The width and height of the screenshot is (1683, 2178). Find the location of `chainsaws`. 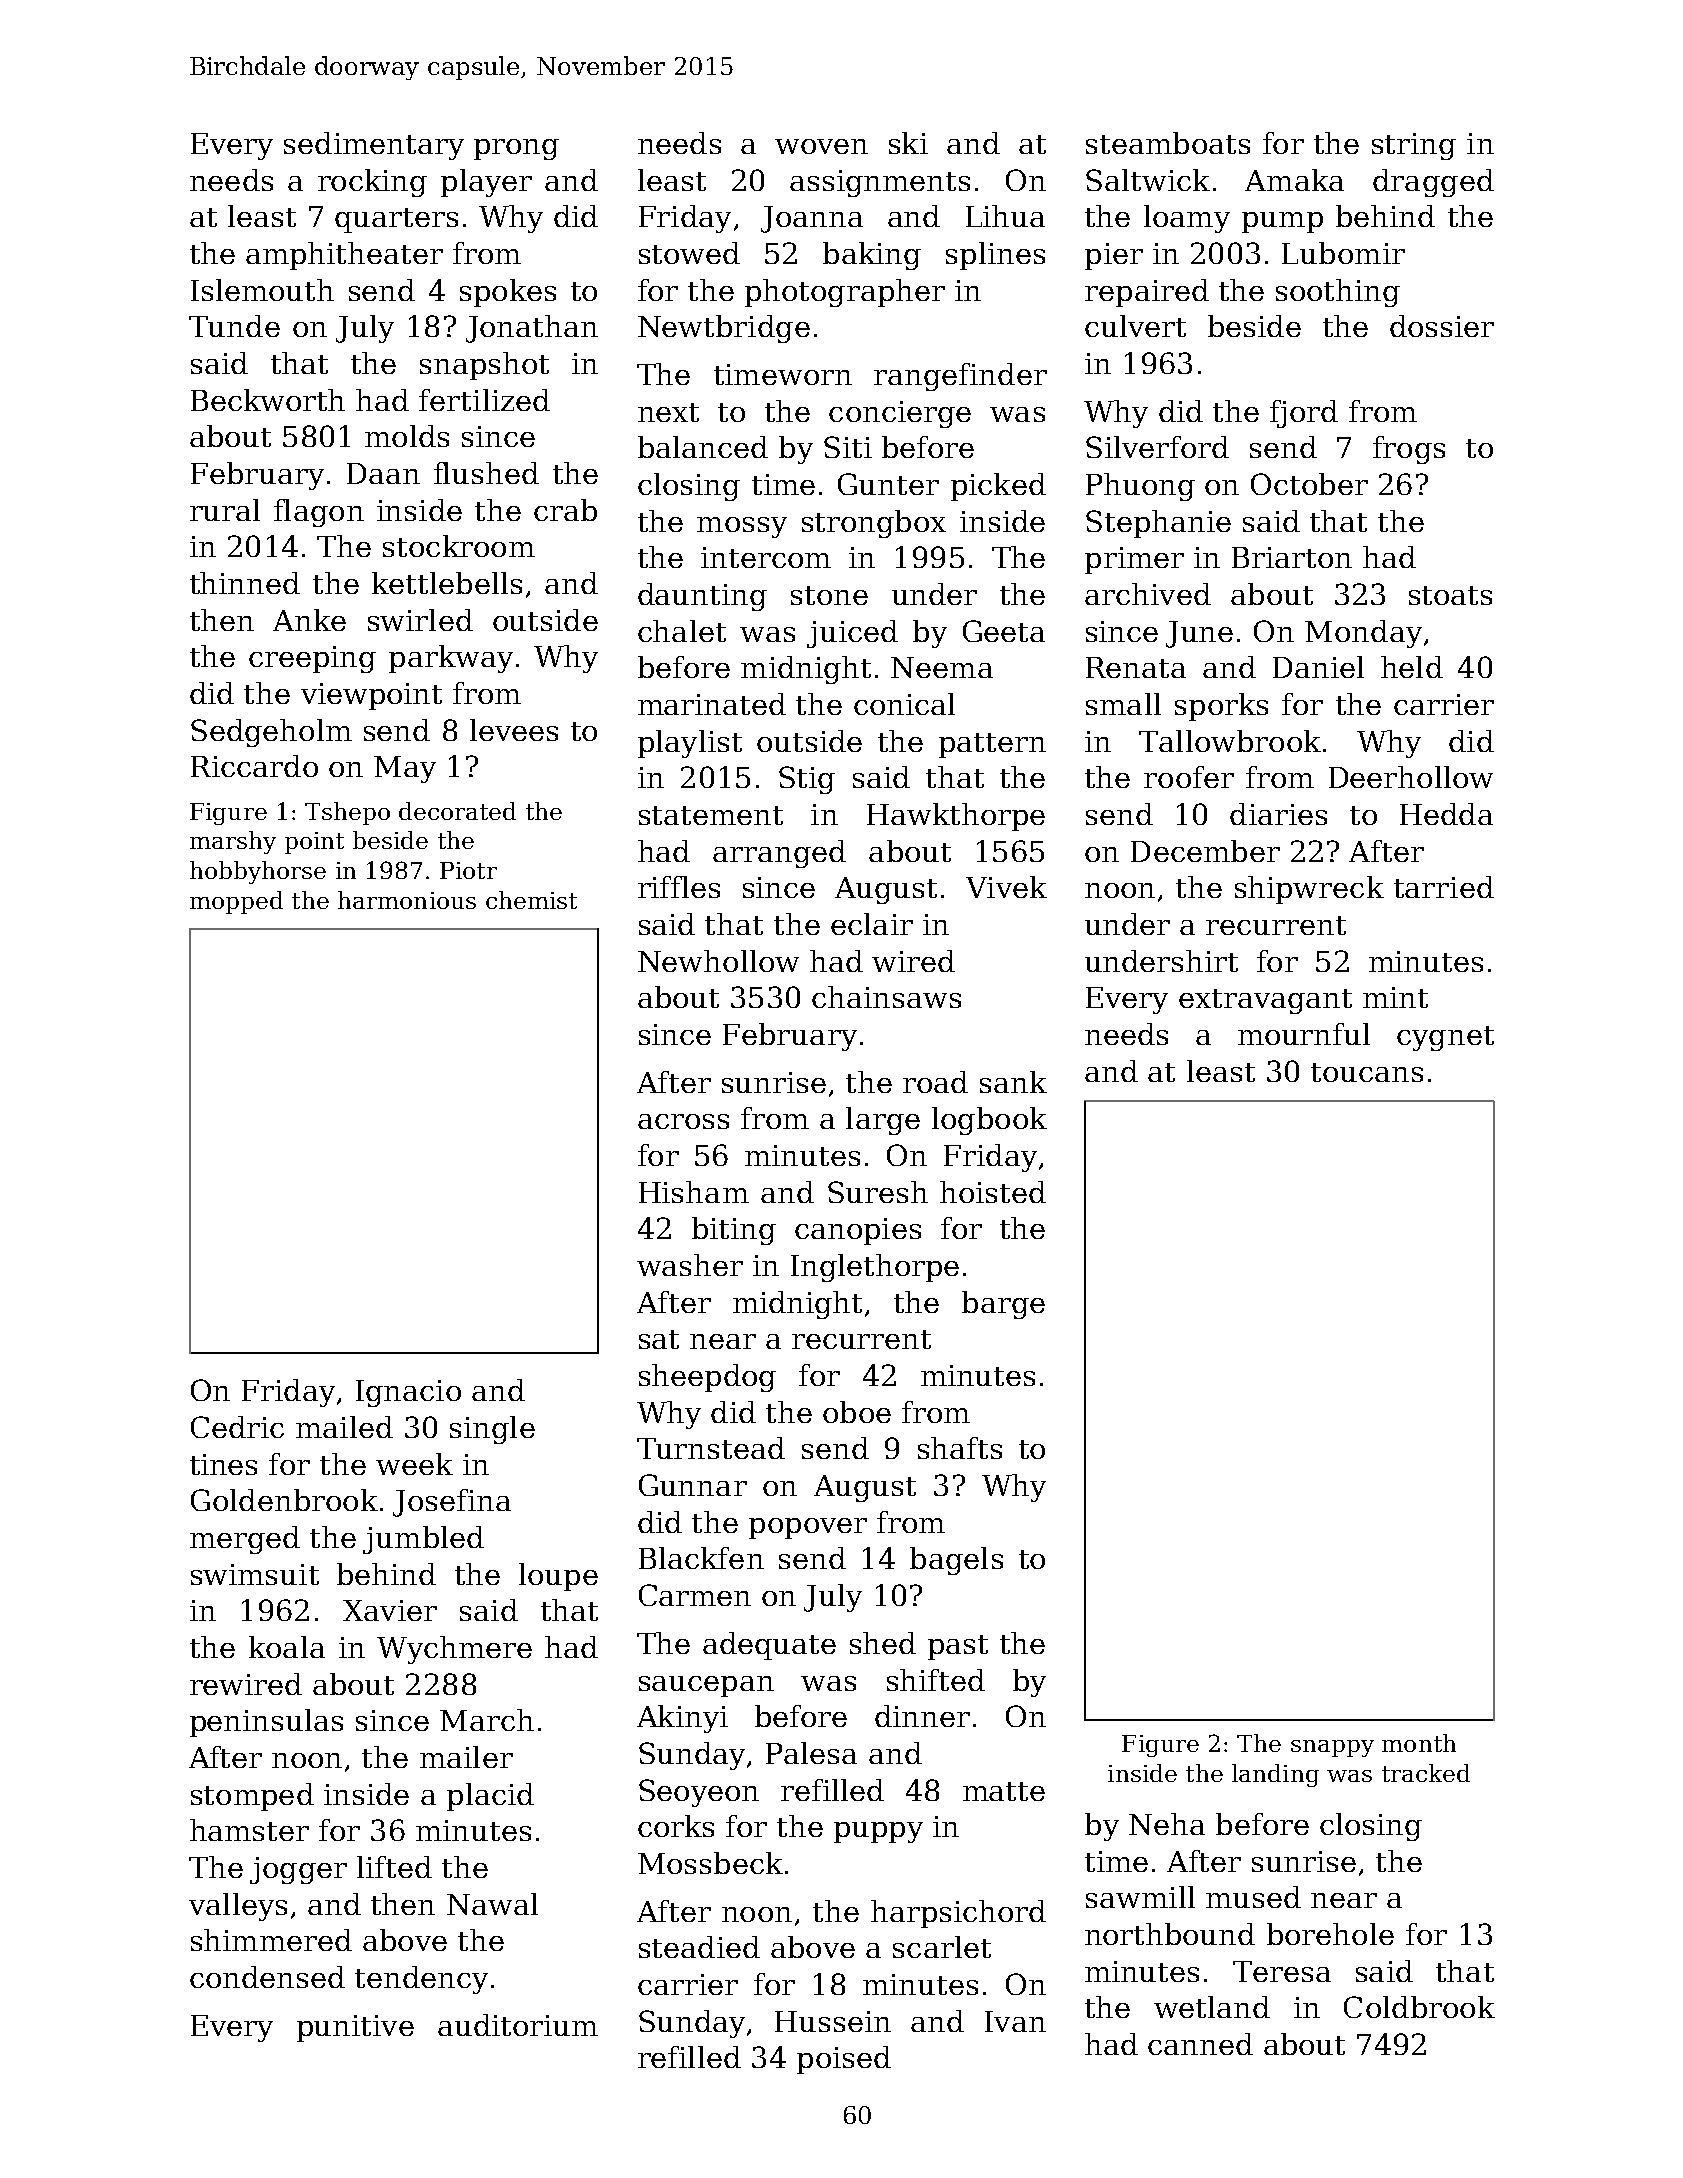

chainsaws is located at coordinates (886, 997).
